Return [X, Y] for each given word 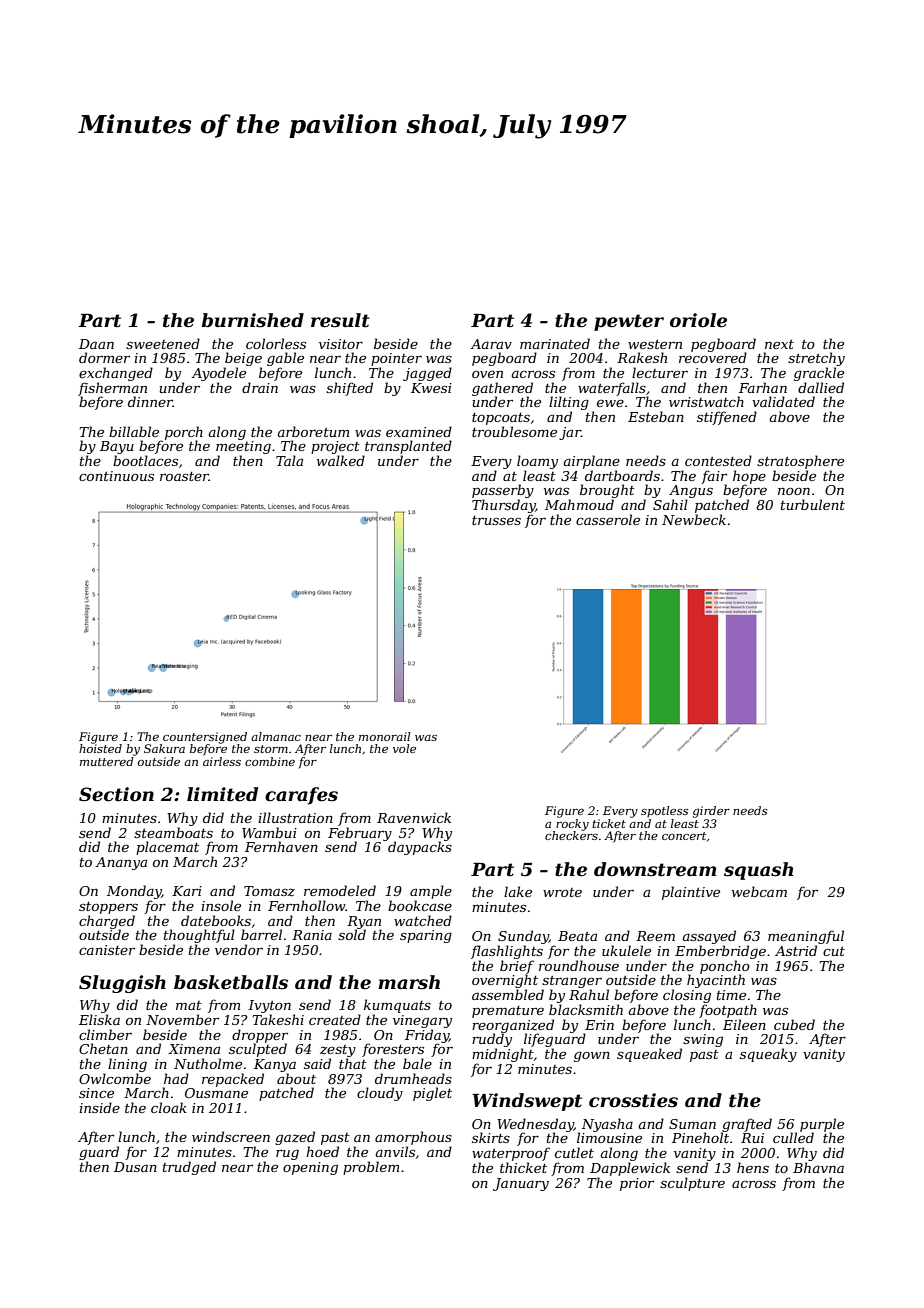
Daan [96, 344]
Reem [655, 936]
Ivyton [269, 1006]
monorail [384, 736]
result [340, 320]
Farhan [763, 387]
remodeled [340, 890]
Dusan [135, 1167]
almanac [276, 736]
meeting [243, 447]
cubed [794, 1024]
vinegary [422, 1021]
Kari [187, 891]
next [779, 344]
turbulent [813, 504]
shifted [349, 389]
